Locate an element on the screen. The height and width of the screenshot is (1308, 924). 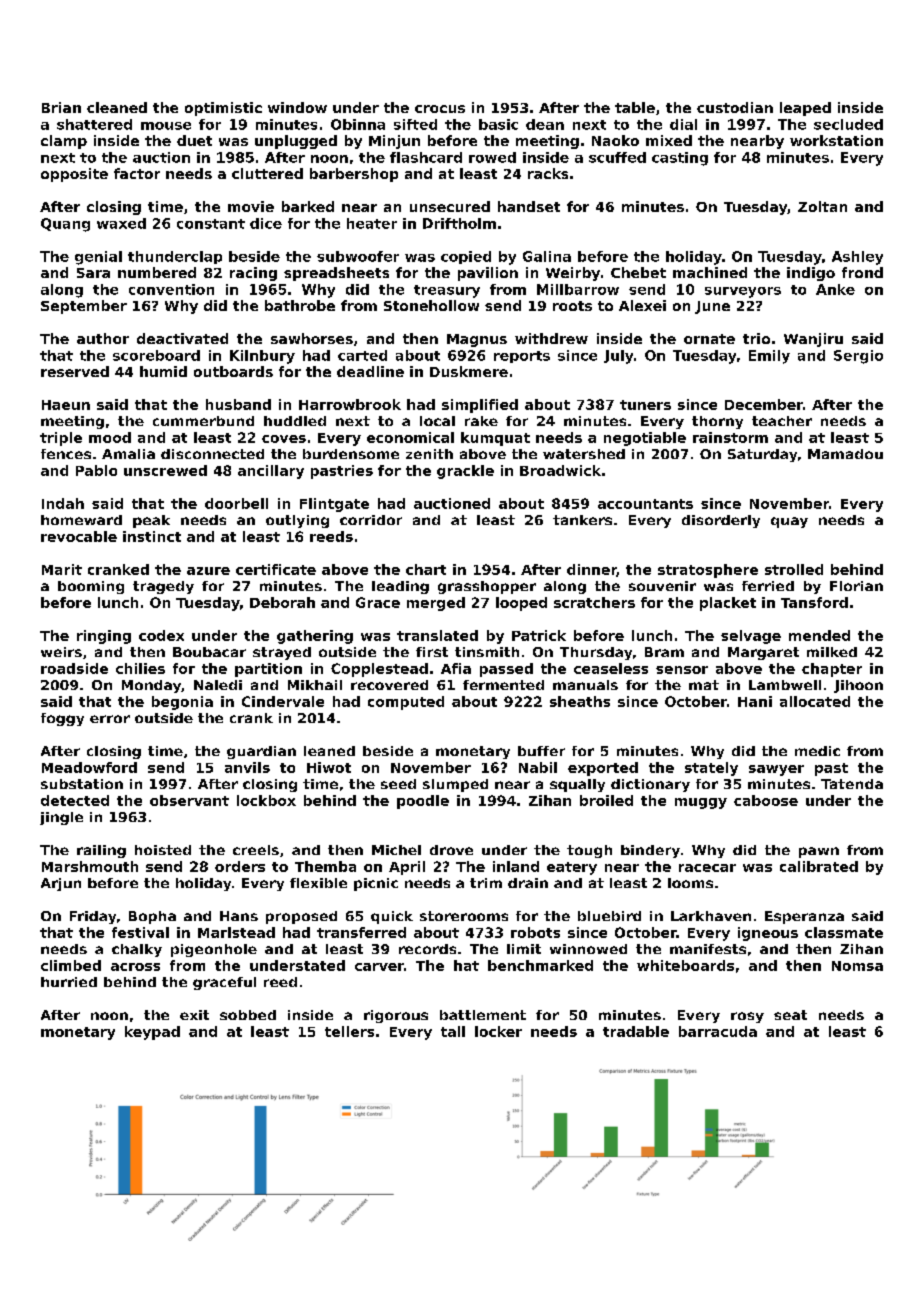
Arjun is located at coordinates (61, 884).
